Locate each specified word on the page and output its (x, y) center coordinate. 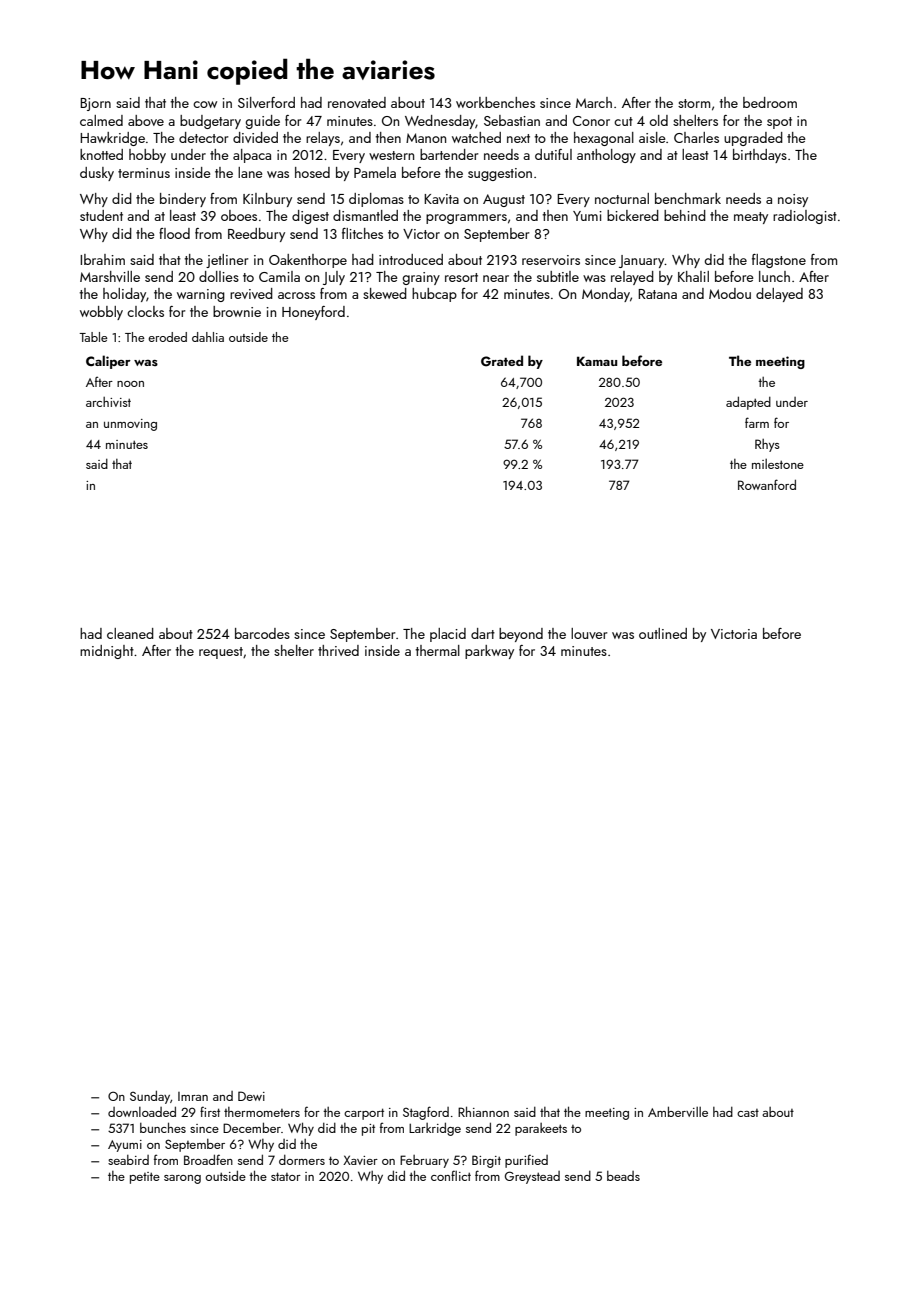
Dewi (251, 1096)
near (496, 278)
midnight (107, 652)
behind (685, 215)
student (101, 215)
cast (748, 1113)
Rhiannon (483, 1111)
